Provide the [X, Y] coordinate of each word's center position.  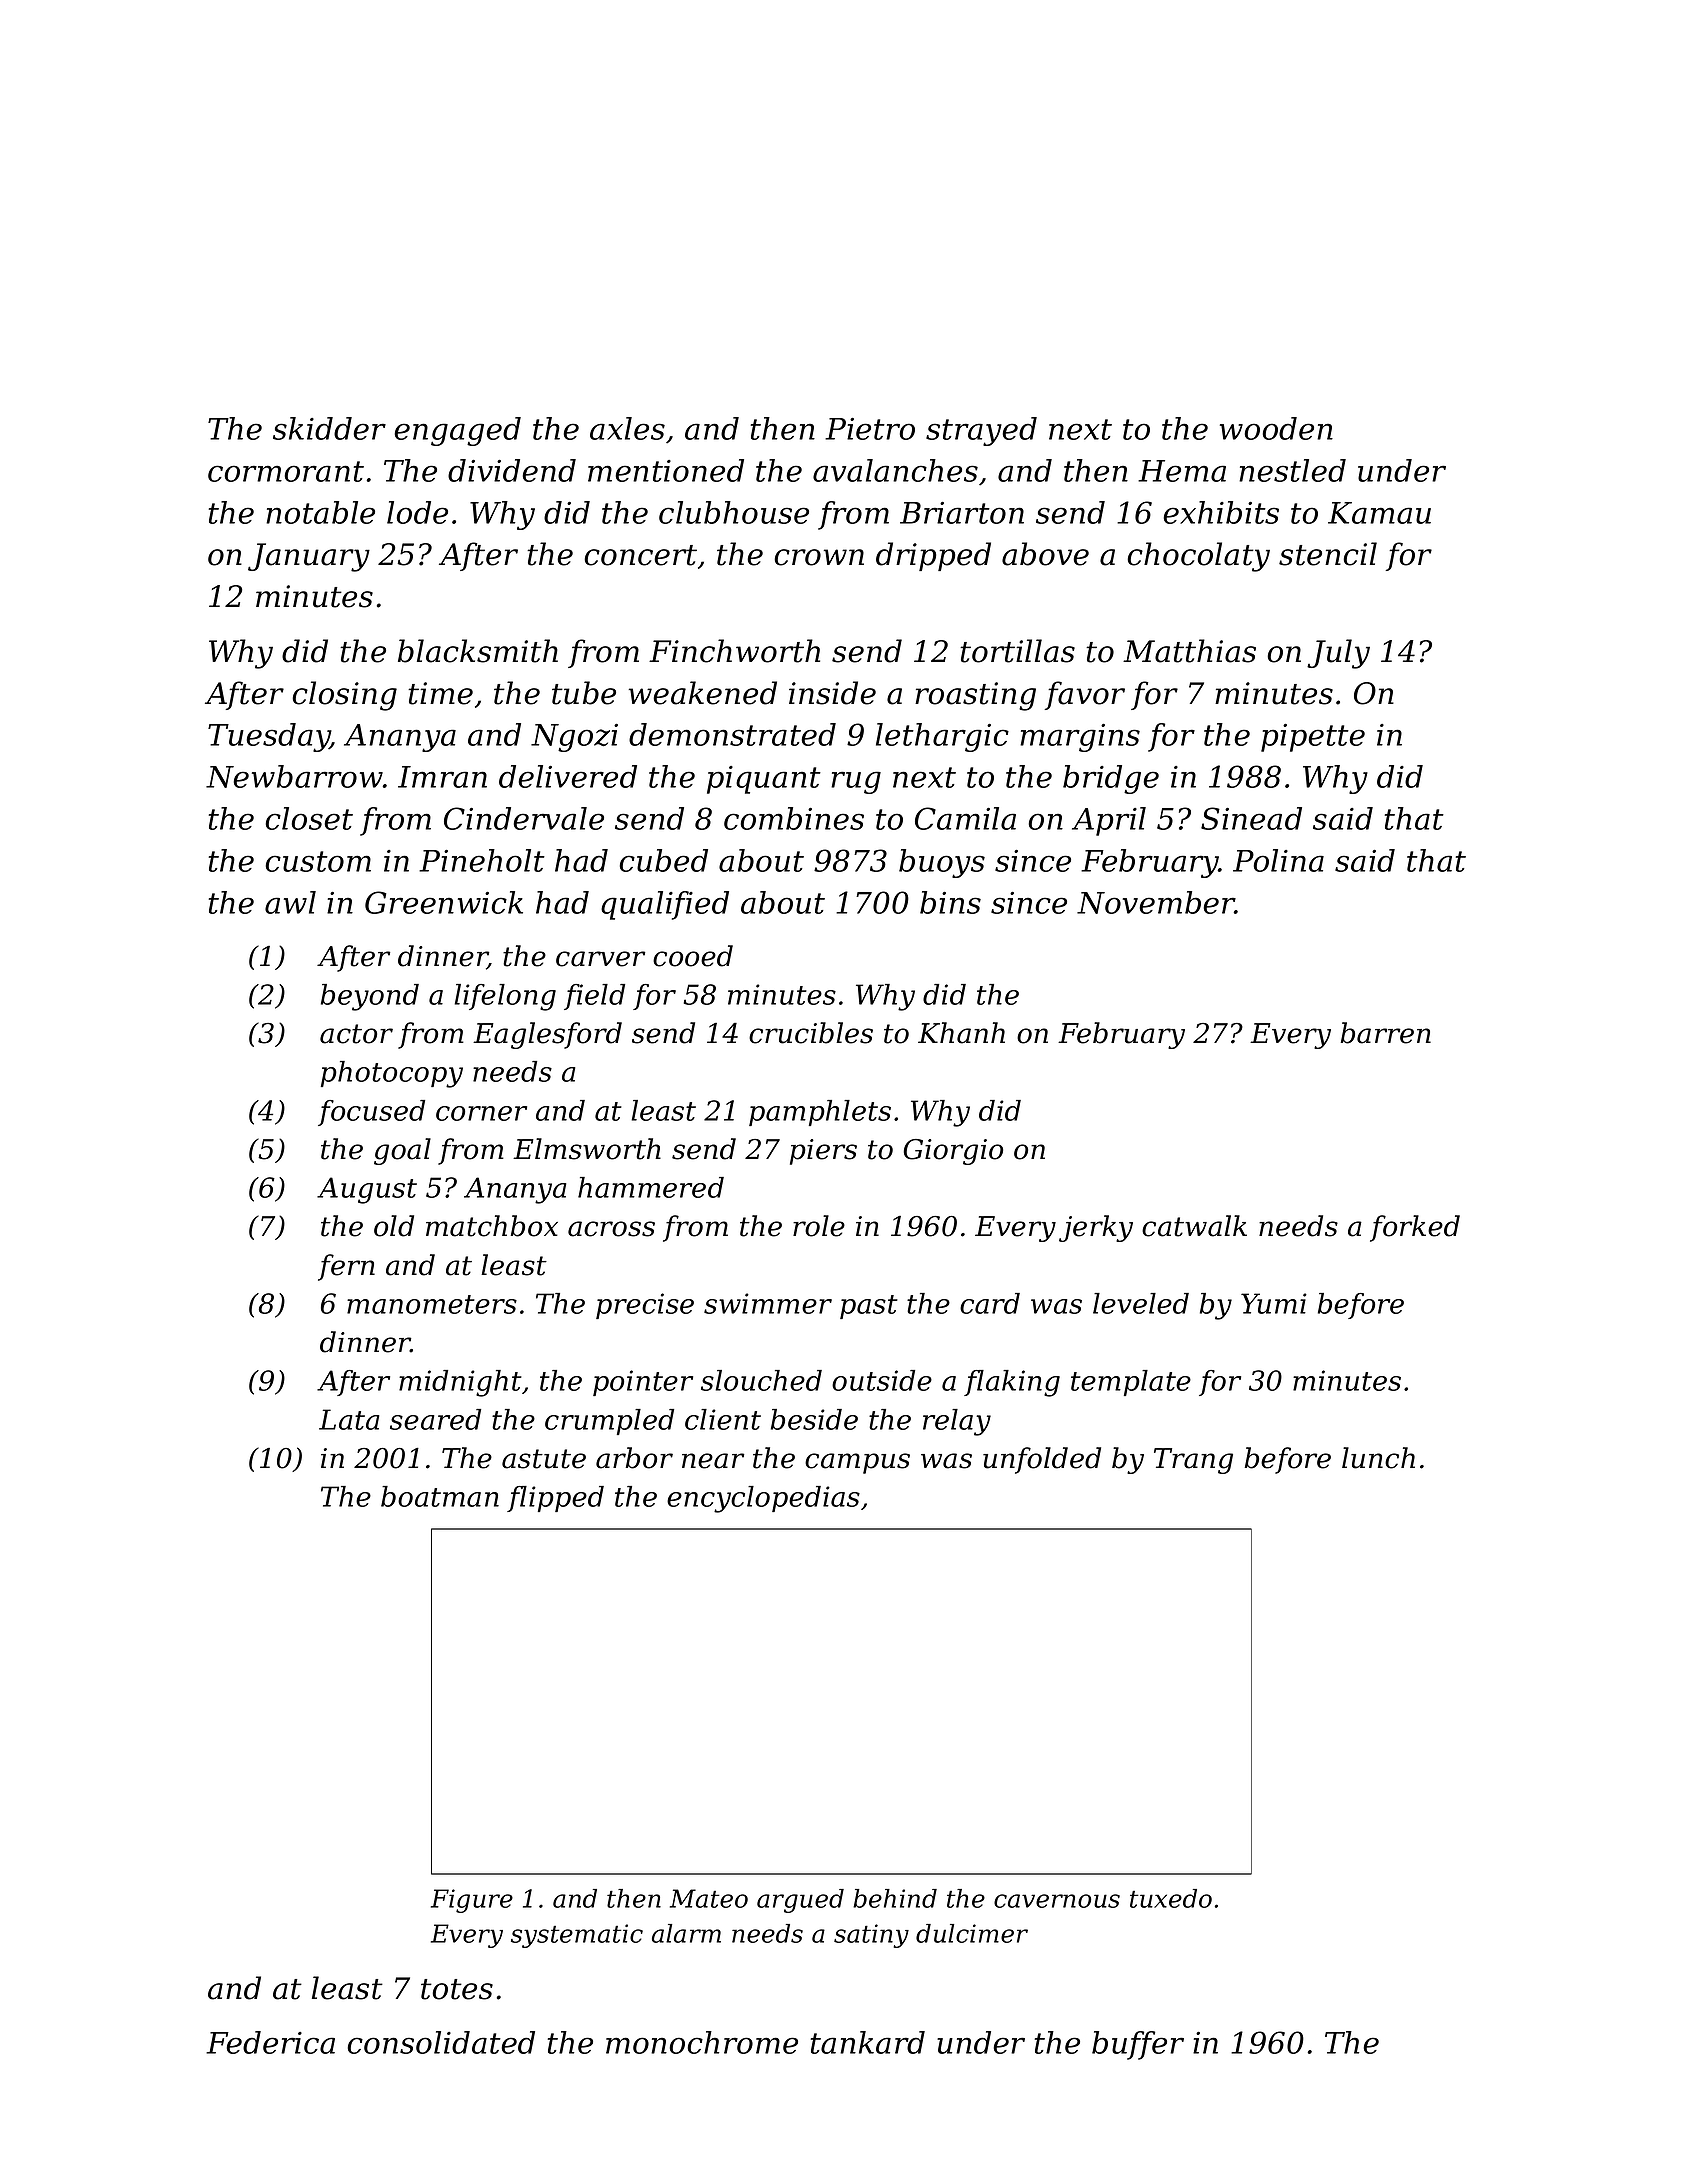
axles [627, 428]
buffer [1138, 2045]
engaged [457, 431]
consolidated [441, 2042]
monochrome [702, 2042]
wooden [1276, 428]
